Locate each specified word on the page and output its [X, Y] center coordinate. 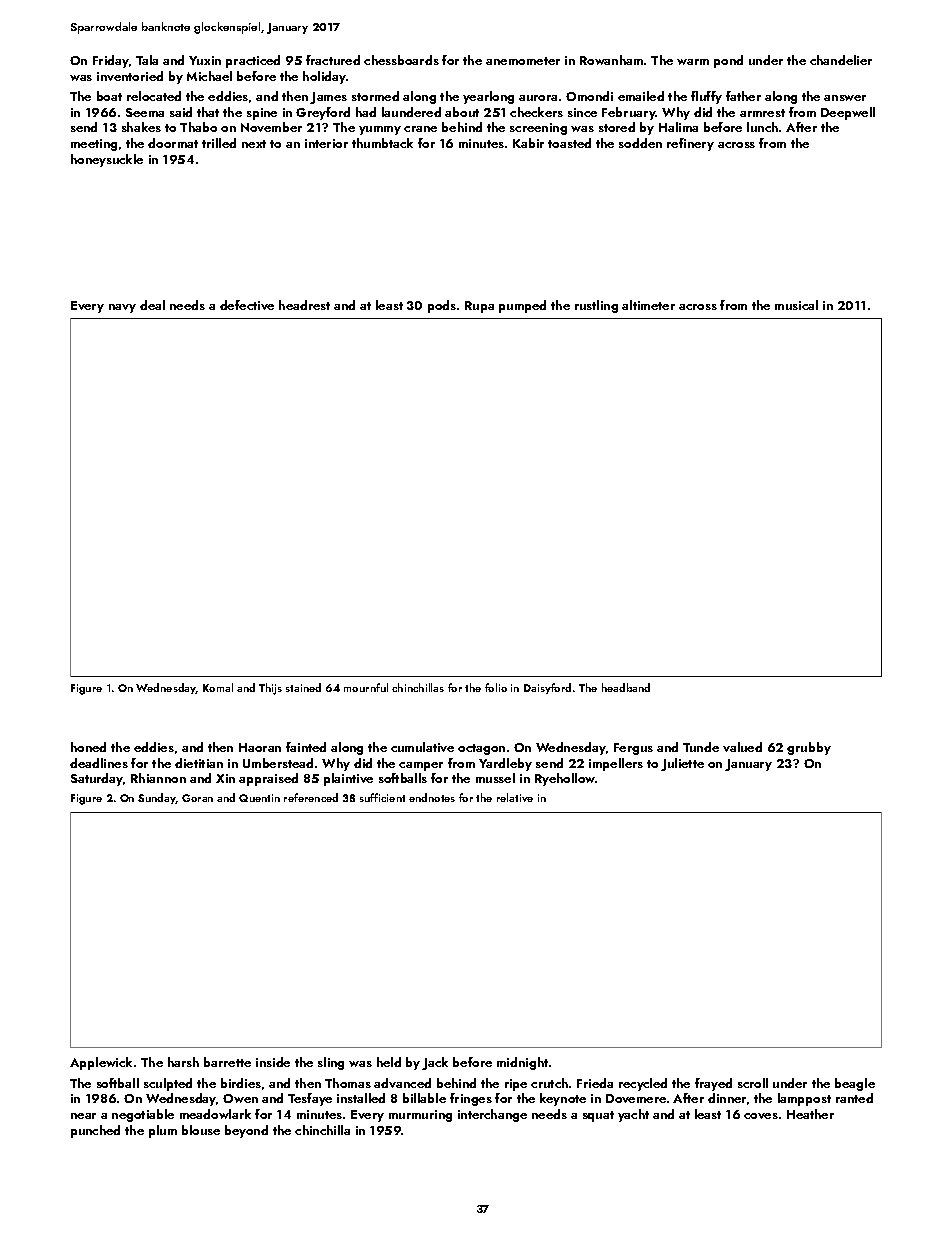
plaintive [348, 779]
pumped [522, 306]
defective [247, 305]
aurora [538, 98]
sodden [640, 143]
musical [796, 305]
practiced [253, 61]
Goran [197, 798]
